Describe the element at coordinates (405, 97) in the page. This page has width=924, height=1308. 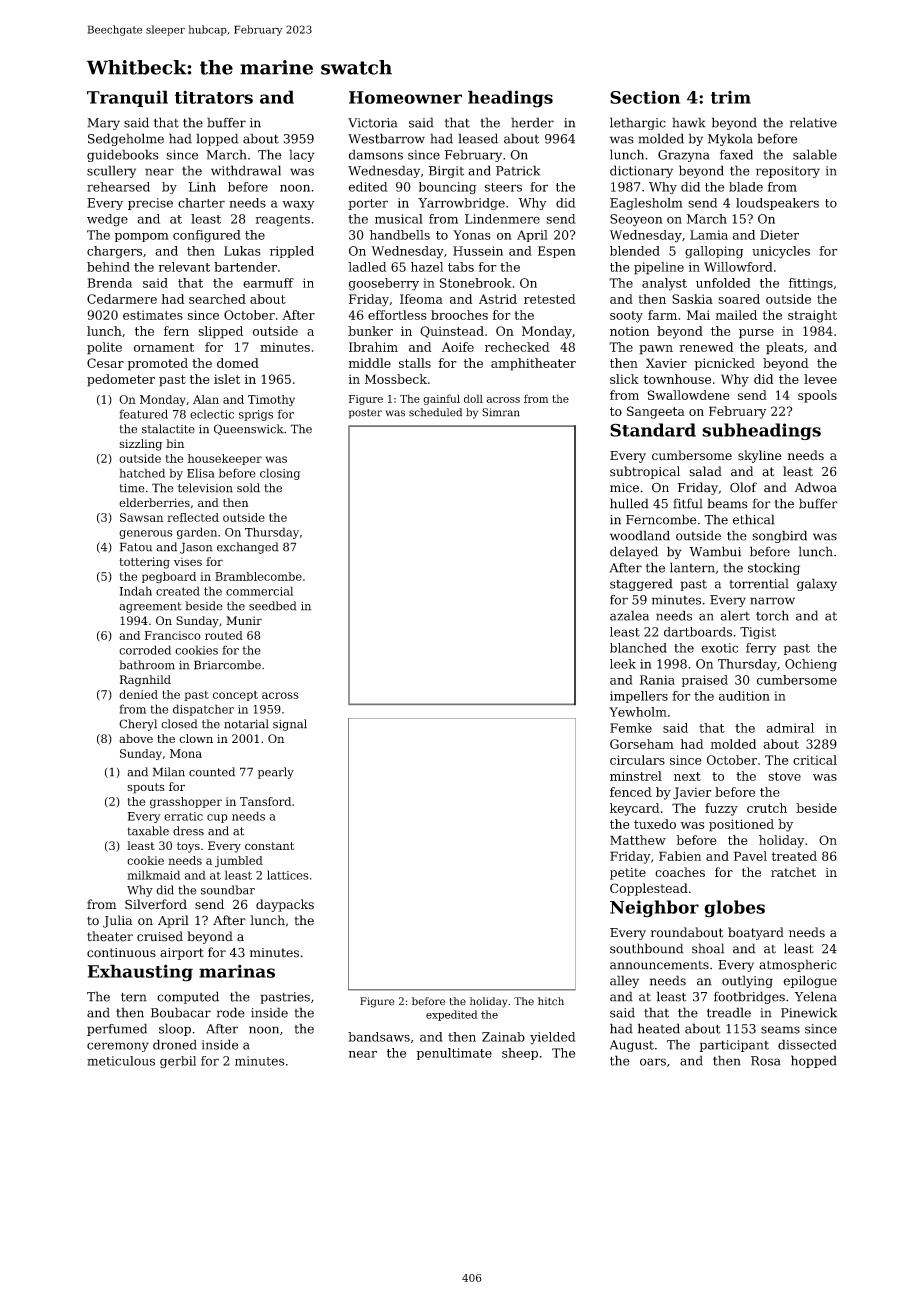
I see `Homeowner` at that location.
